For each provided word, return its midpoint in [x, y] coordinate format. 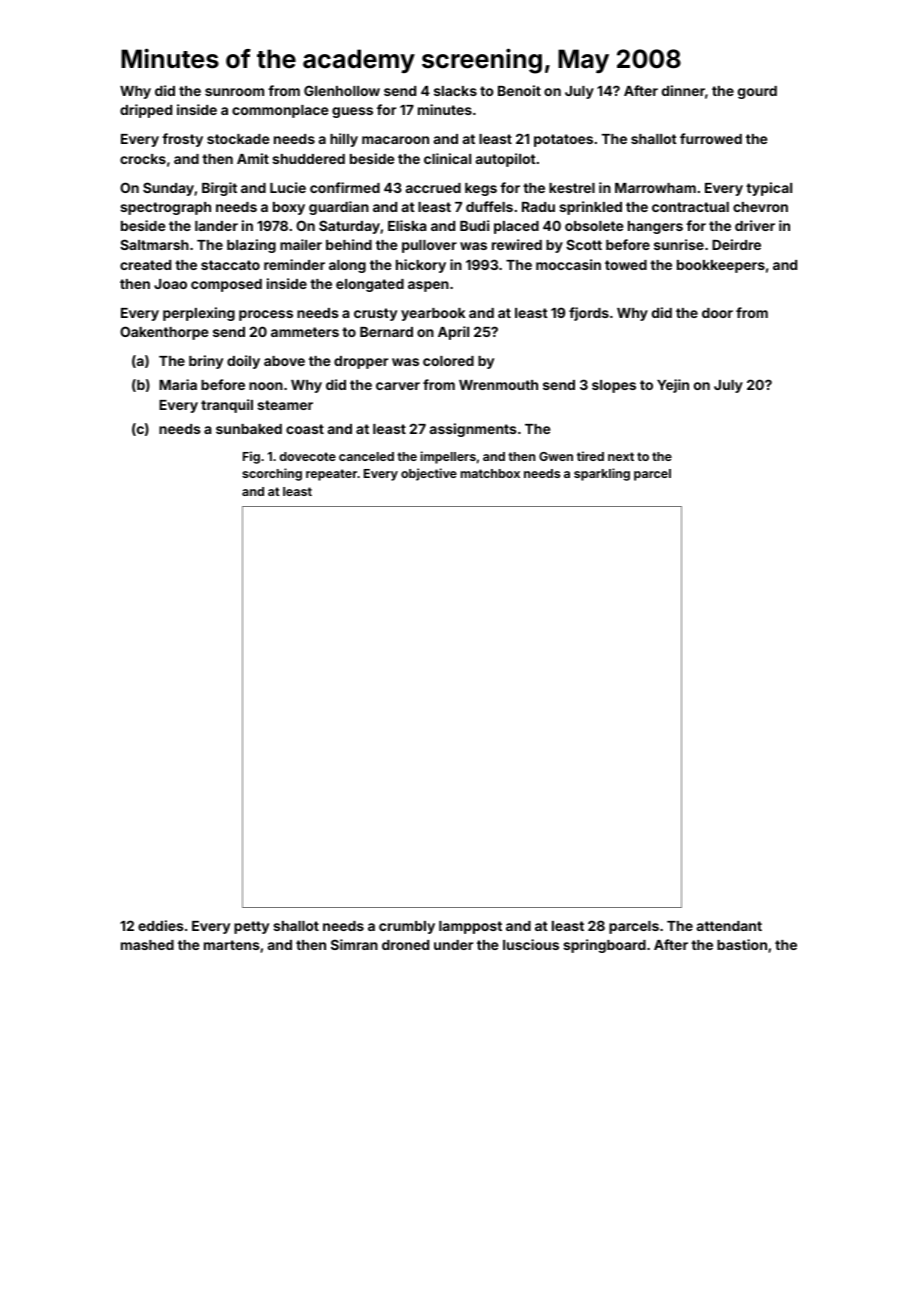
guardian [339, 208]
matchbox [490, 473]
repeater [331, 475]
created [145, 265]
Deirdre [736, 244]
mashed [147, 945]
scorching [272, 474]
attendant [729, 926]
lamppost [470, 927]
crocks [143, 159]
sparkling [602, 474]
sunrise [679, 244]
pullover [429, 246]
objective [429, 474]
